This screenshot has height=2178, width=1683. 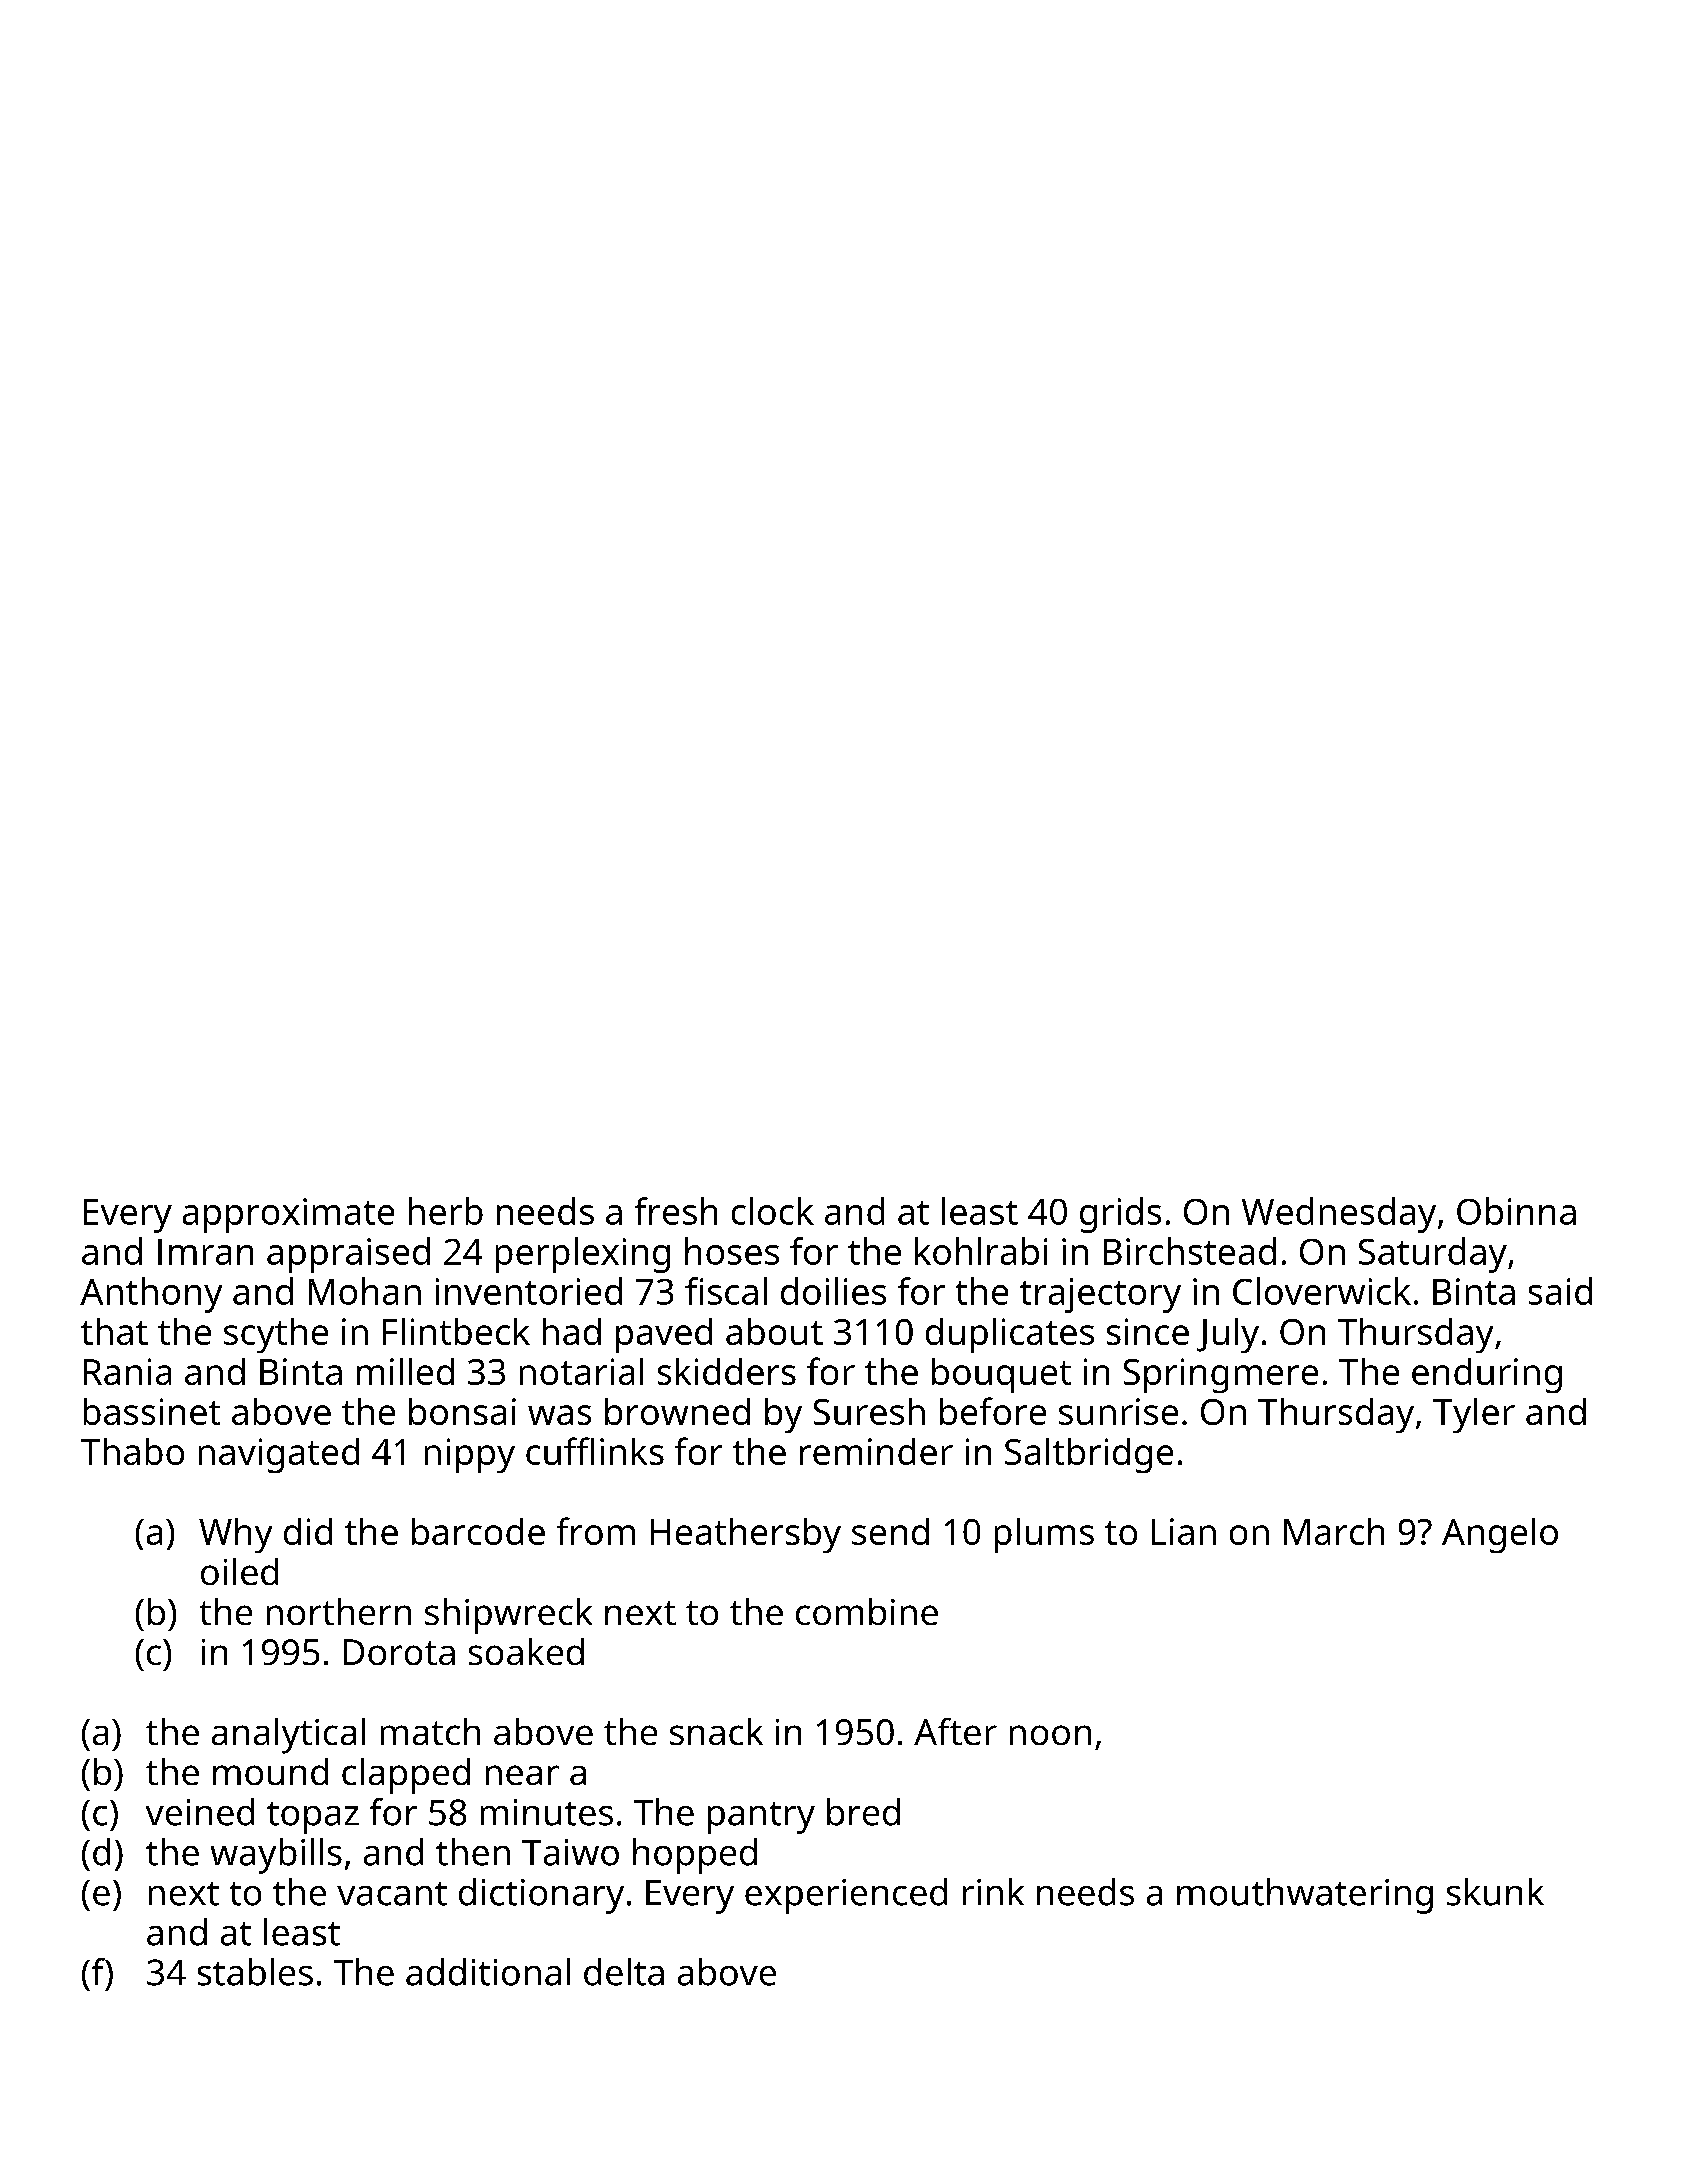 I want to click on skunk, so click(x=1495, y=1892).
